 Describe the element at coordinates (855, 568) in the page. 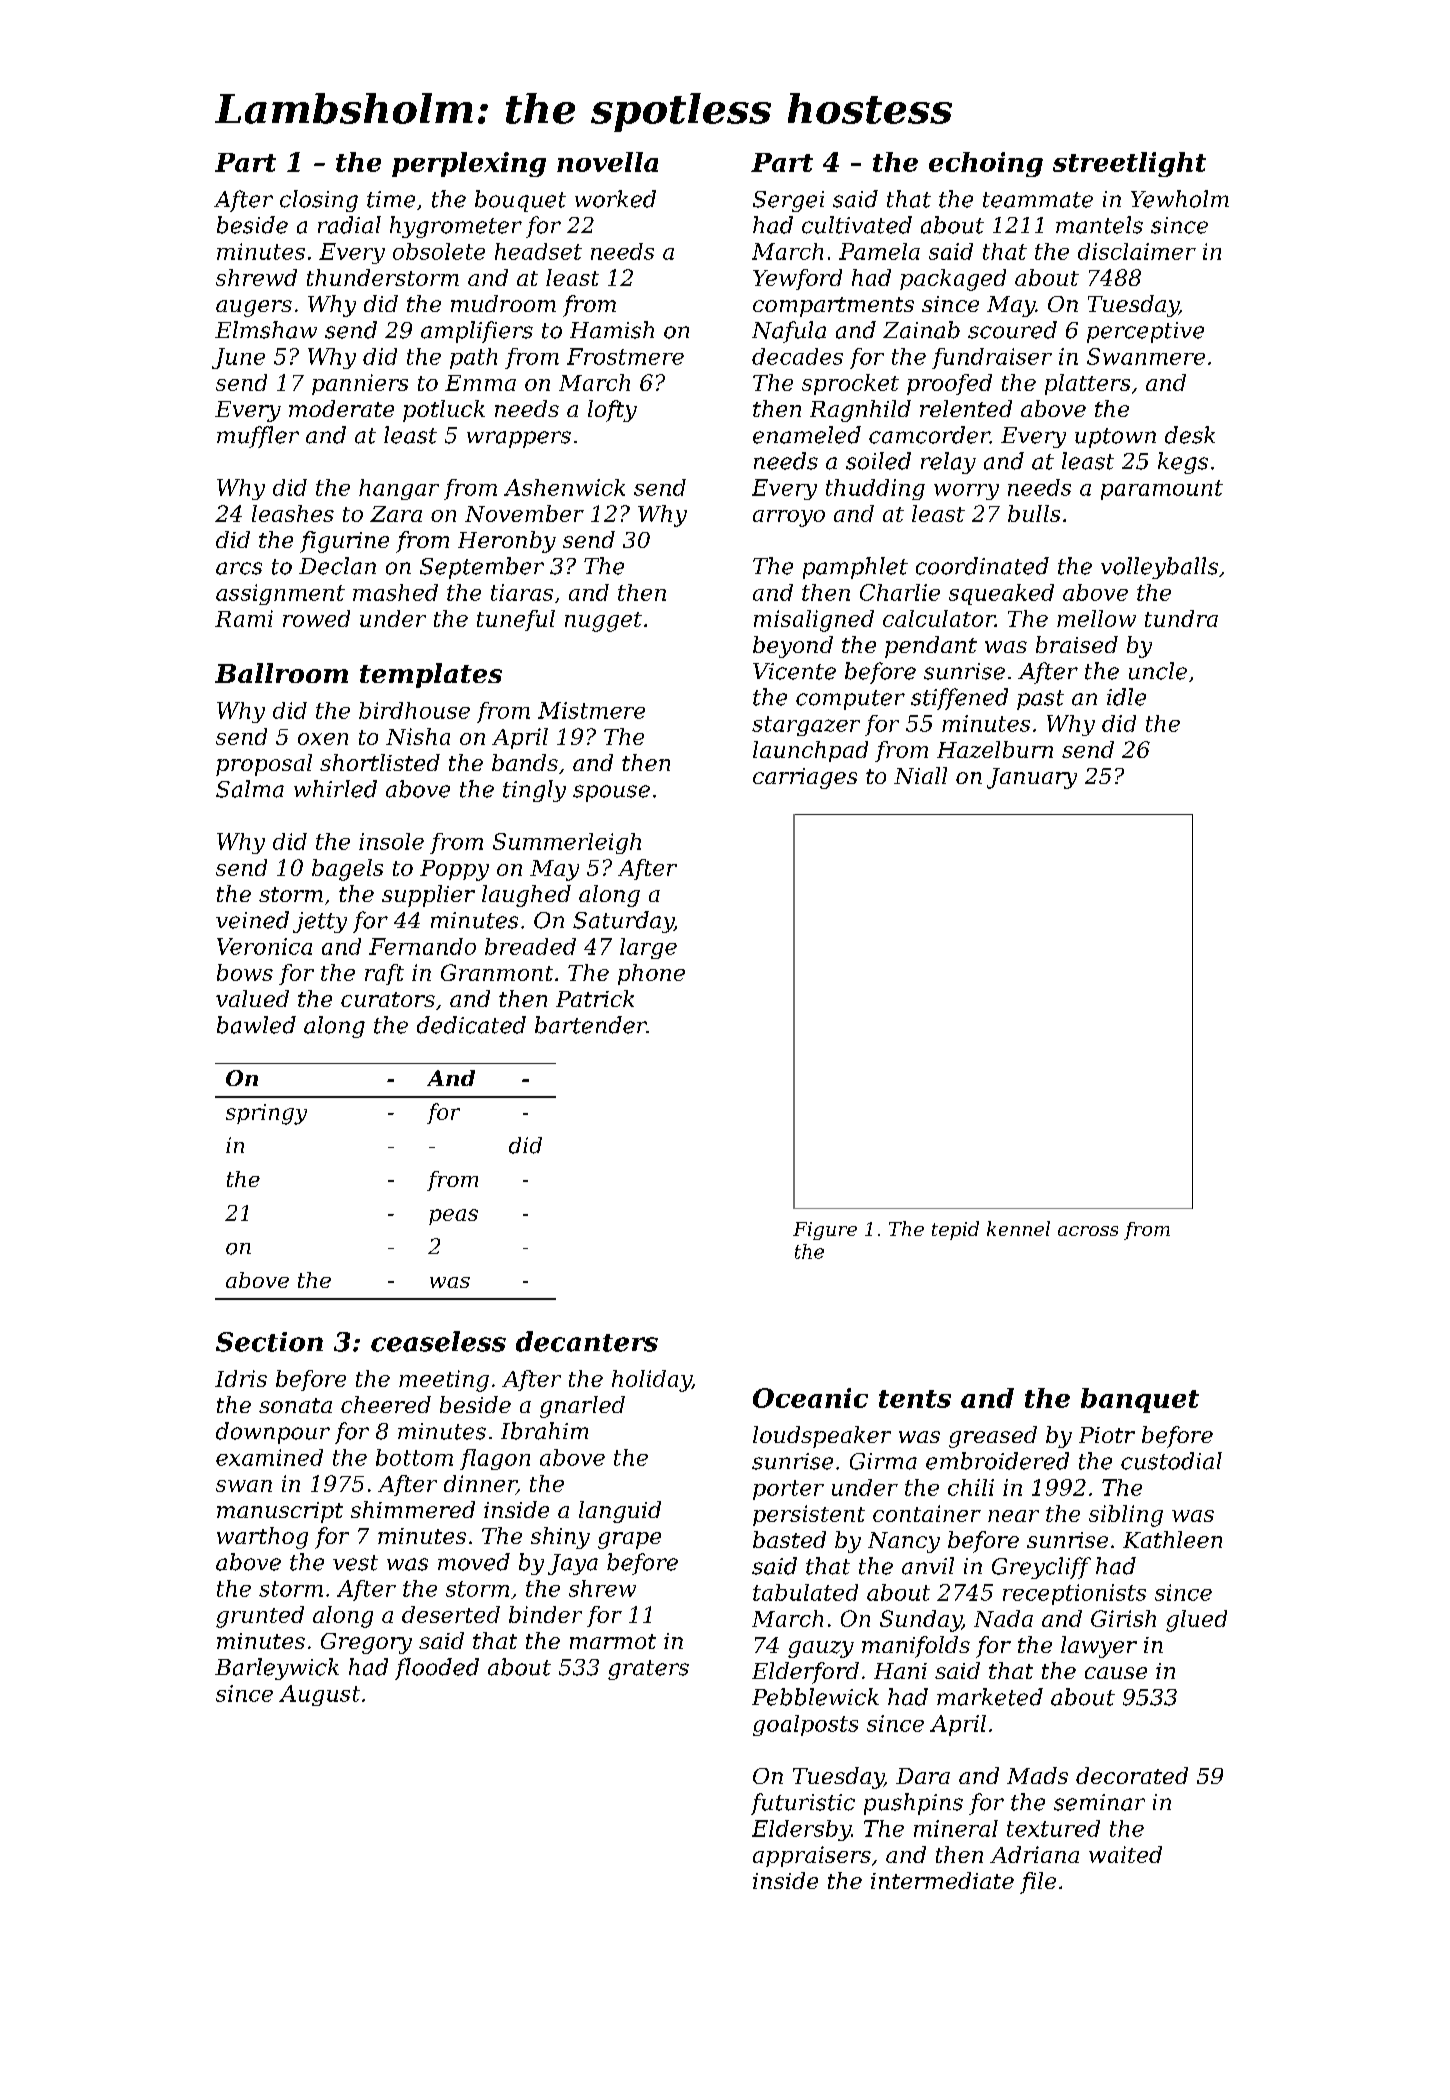

I see `pamphlet` at that location.
